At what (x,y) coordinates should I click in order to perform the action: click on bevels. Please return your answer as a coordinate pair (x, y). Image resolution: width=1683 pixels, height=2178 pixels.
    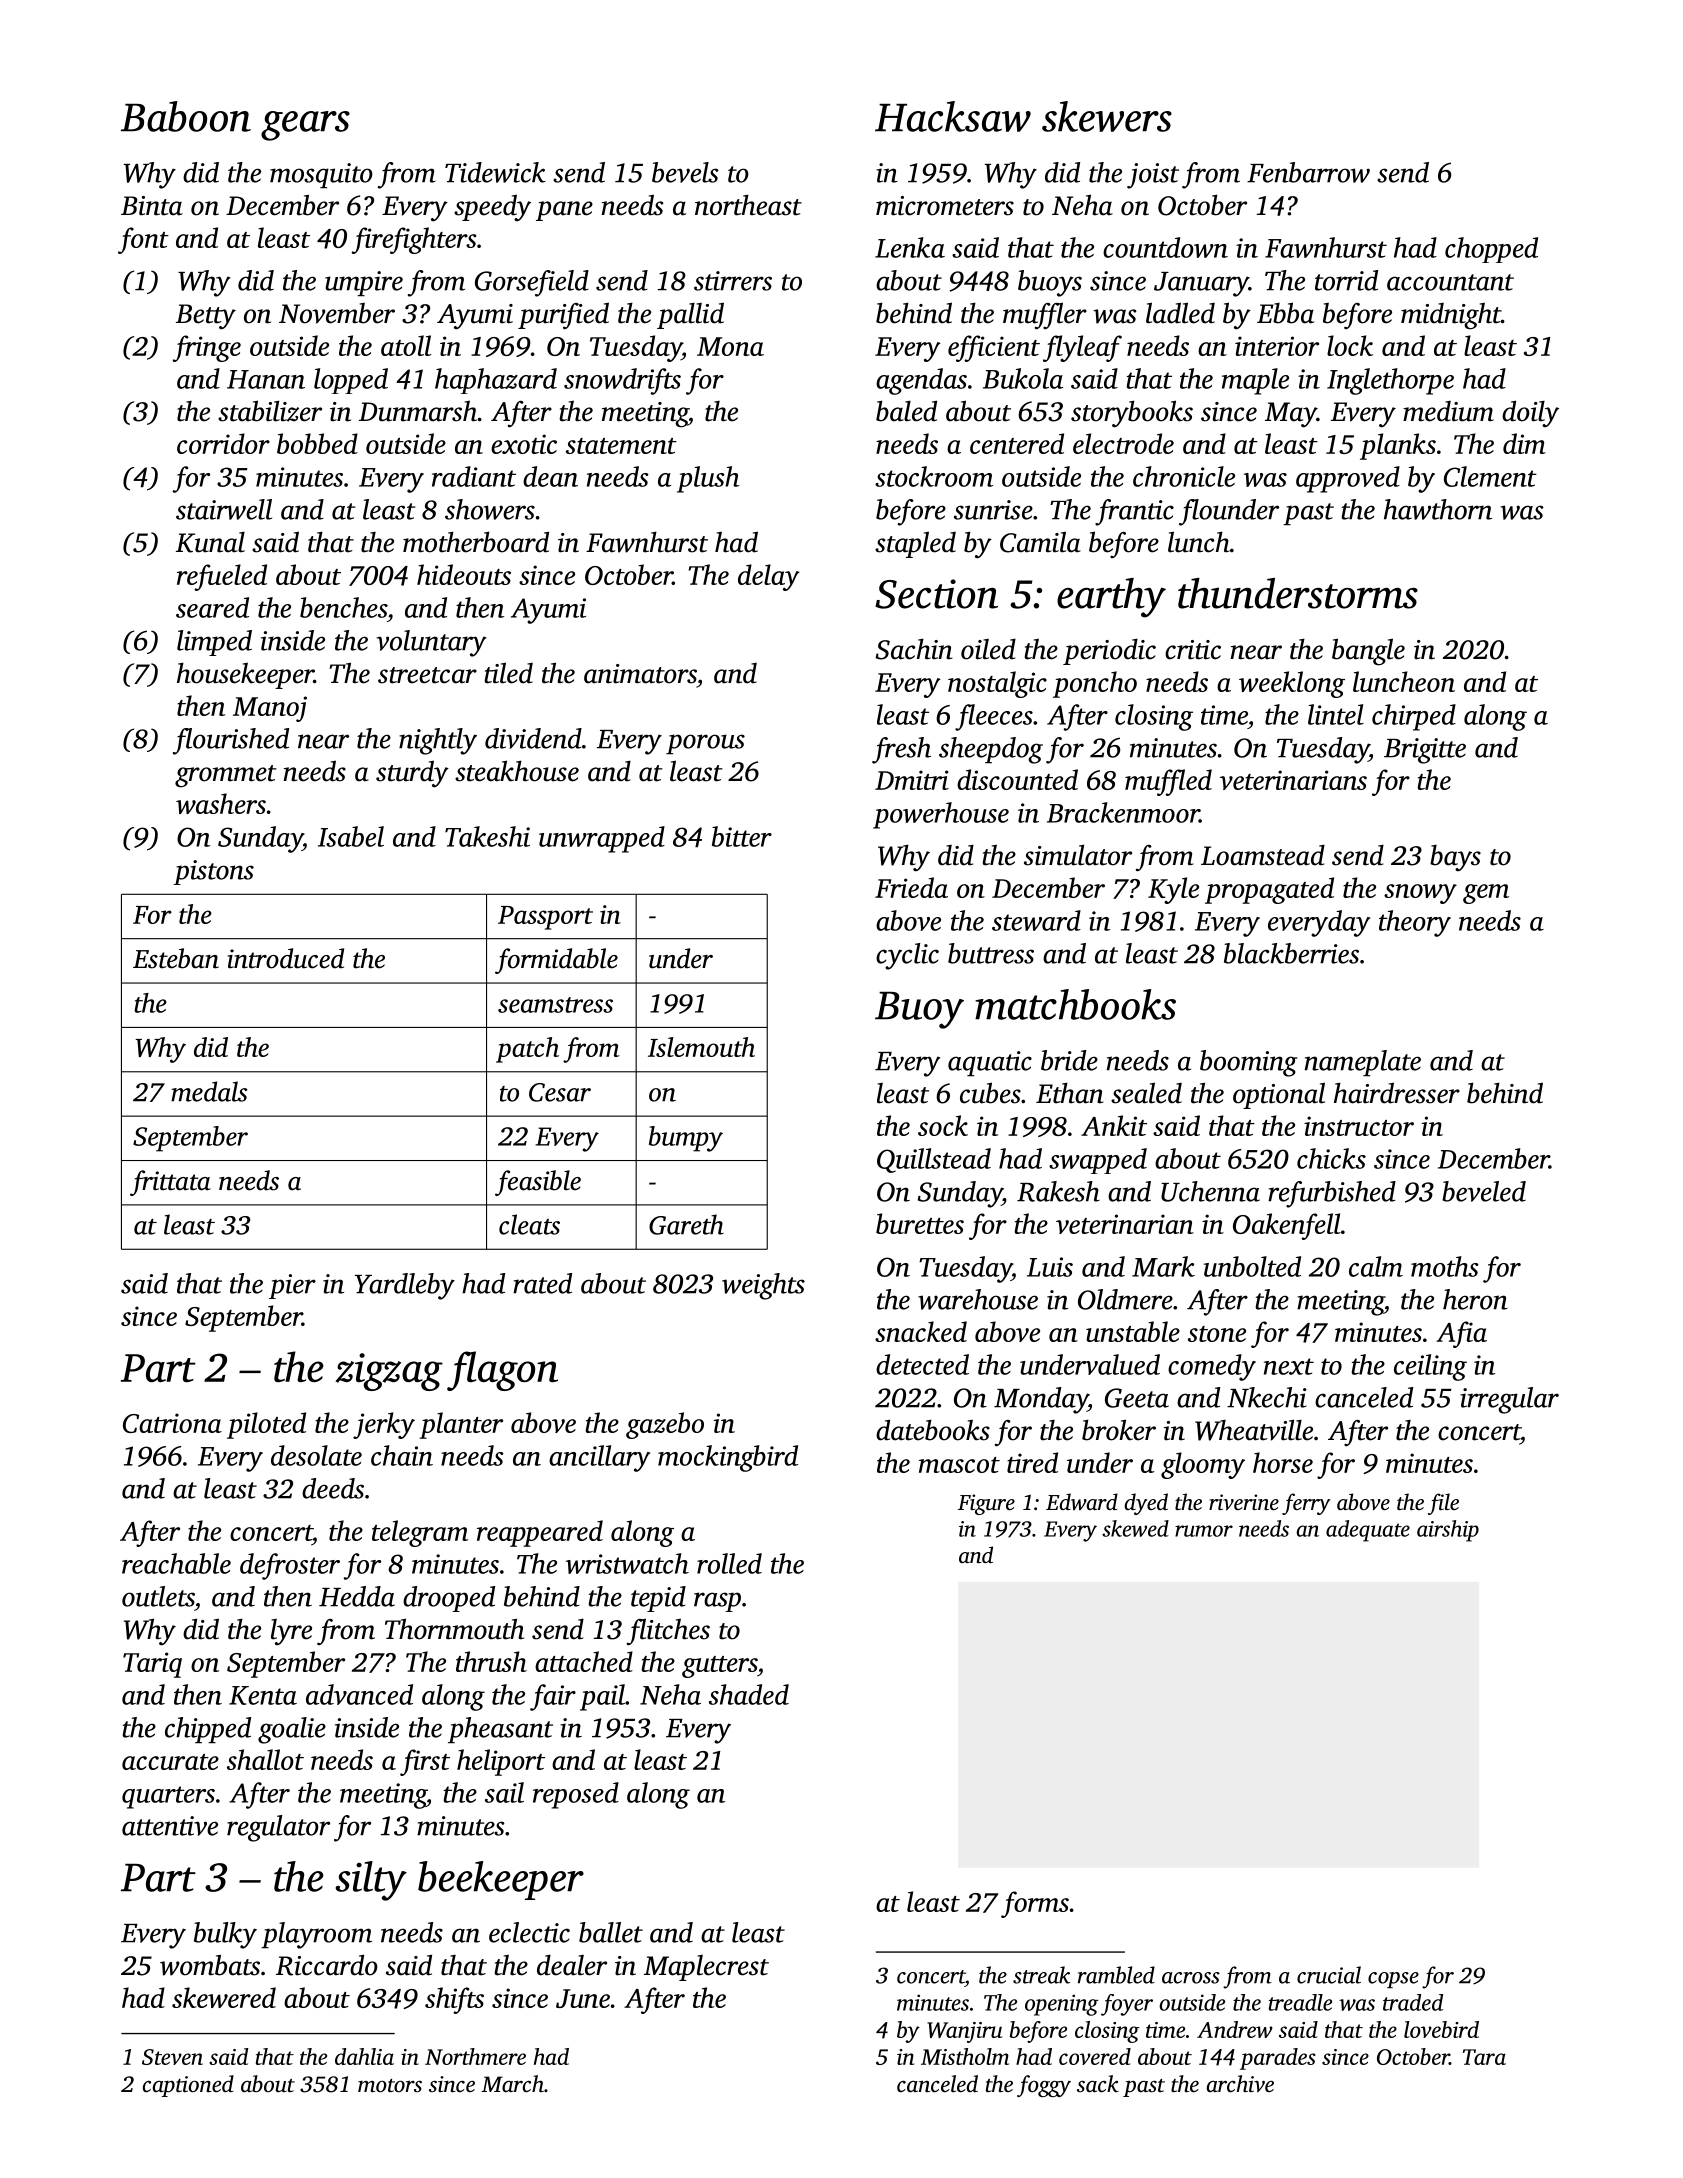
    Looking at the image, I should click on (685, 172).
